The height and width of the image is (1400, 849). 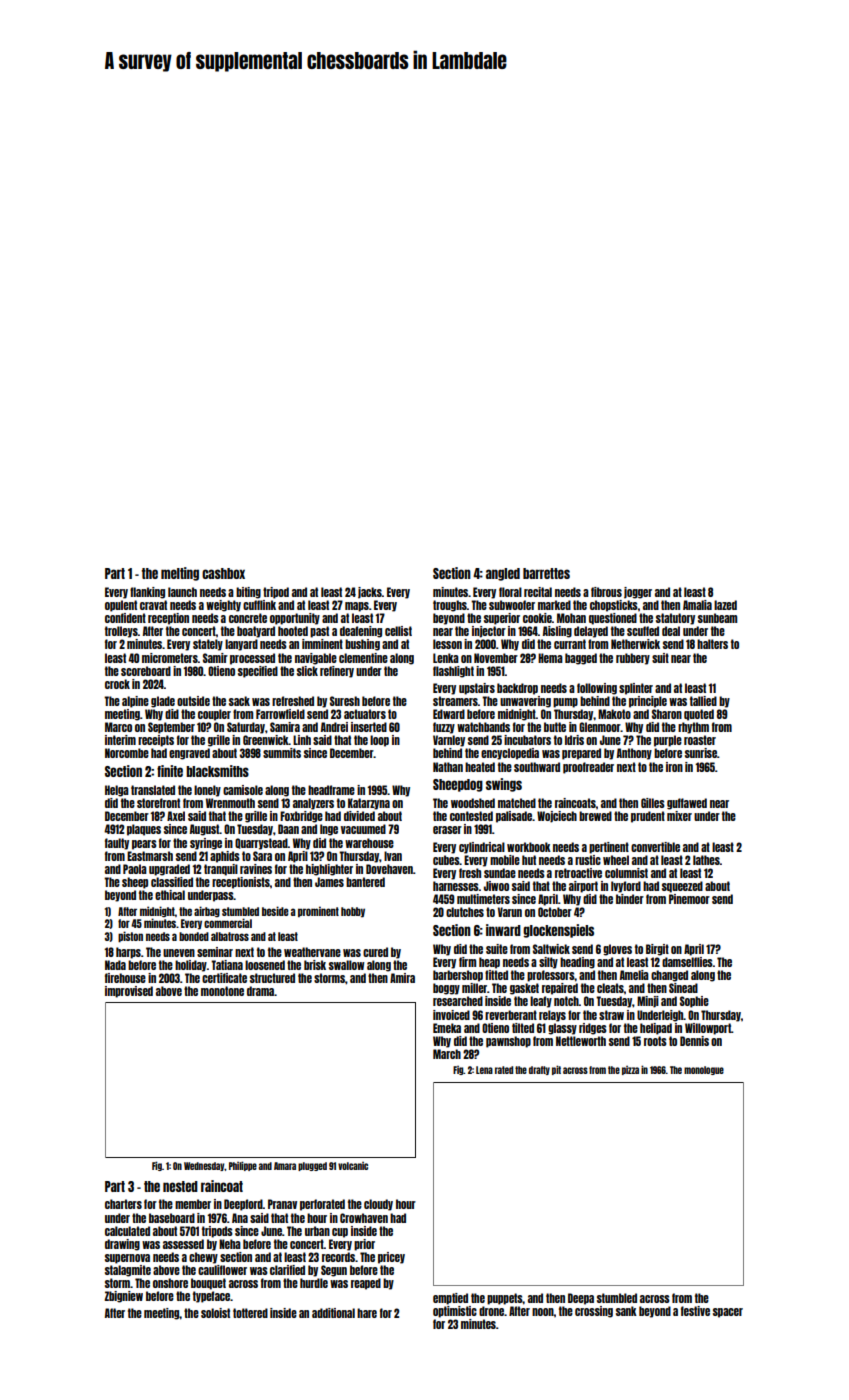 What do you see at coordinates (367, 1313) in the image?
I see `hare` at bounding box center [367, 1313].
